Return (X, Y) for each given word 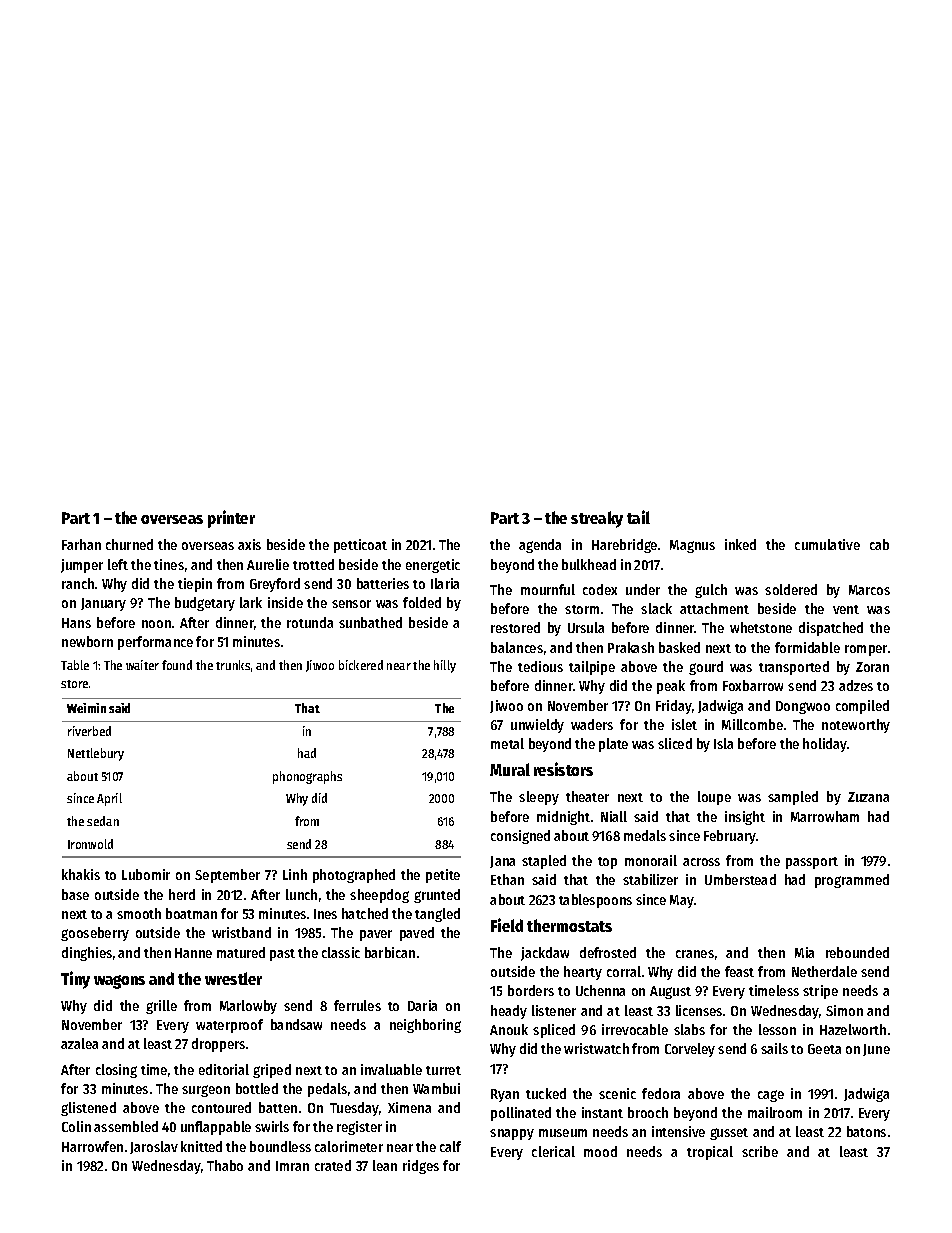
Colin (76, 1126)
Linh (295, 874)
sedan (103, 821)
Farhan (81, 544)
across (701, 862)
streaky (597, 519)
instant (602, 1112)
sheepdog (379, 896)
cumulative (827, 544)
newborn (87, 641)
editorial (224, 1069)
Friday (674, 707)
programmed (852, 881)
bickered (361, 665)
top (607, 863)
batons (866, 1131)
